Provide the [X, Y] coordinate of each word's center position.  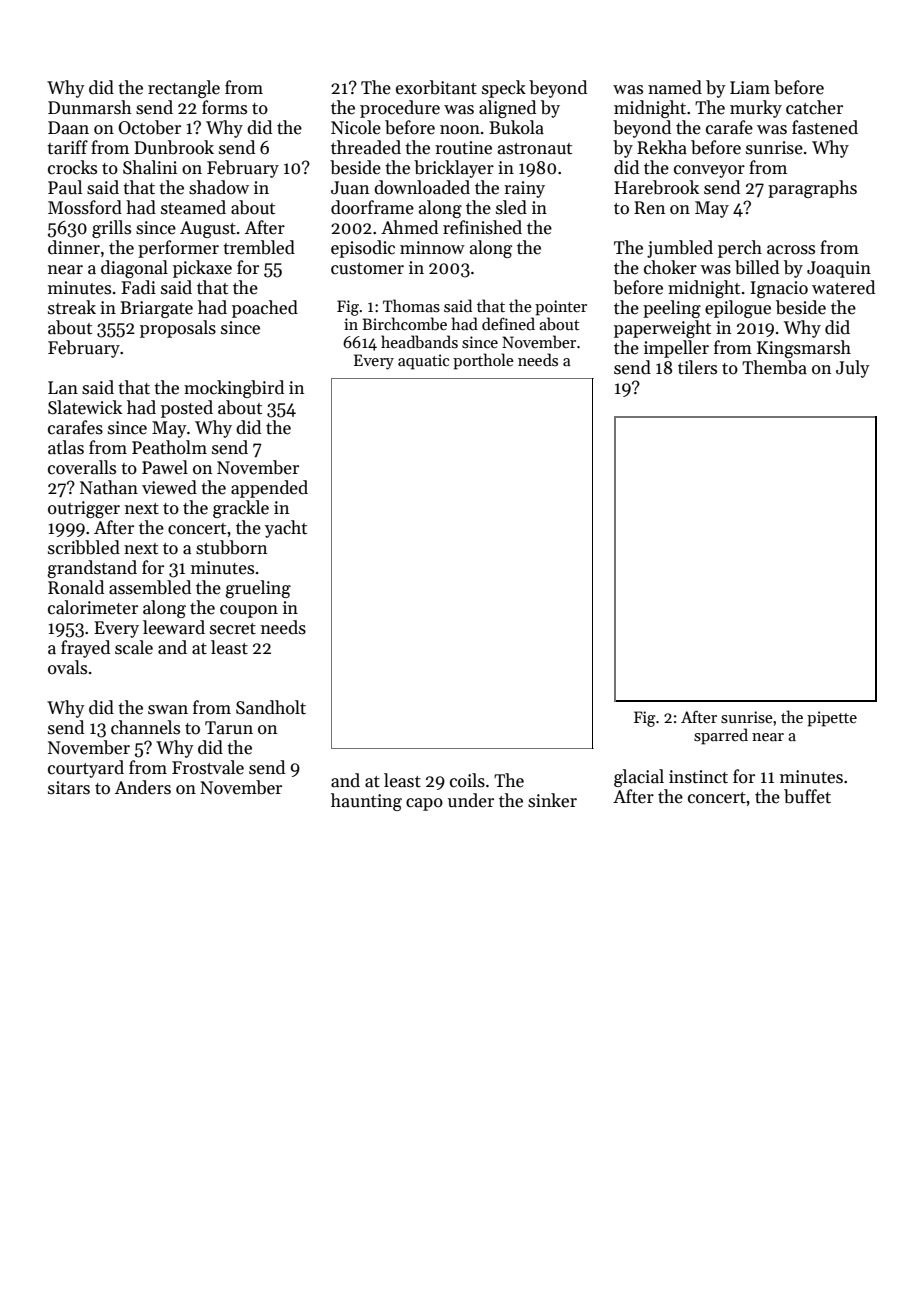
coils [467, 780]
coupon [249, 611]
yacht [286, 529]
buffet [807, 796]
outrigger [84, 509]
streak [72, 307]
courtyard [86, 769]
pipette [832, 719]
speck [504, 89]
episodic [363, 249]
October [149, 127]
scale [134, 647]
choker [670, 267]
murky [756, 109]
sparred [721, 736]
